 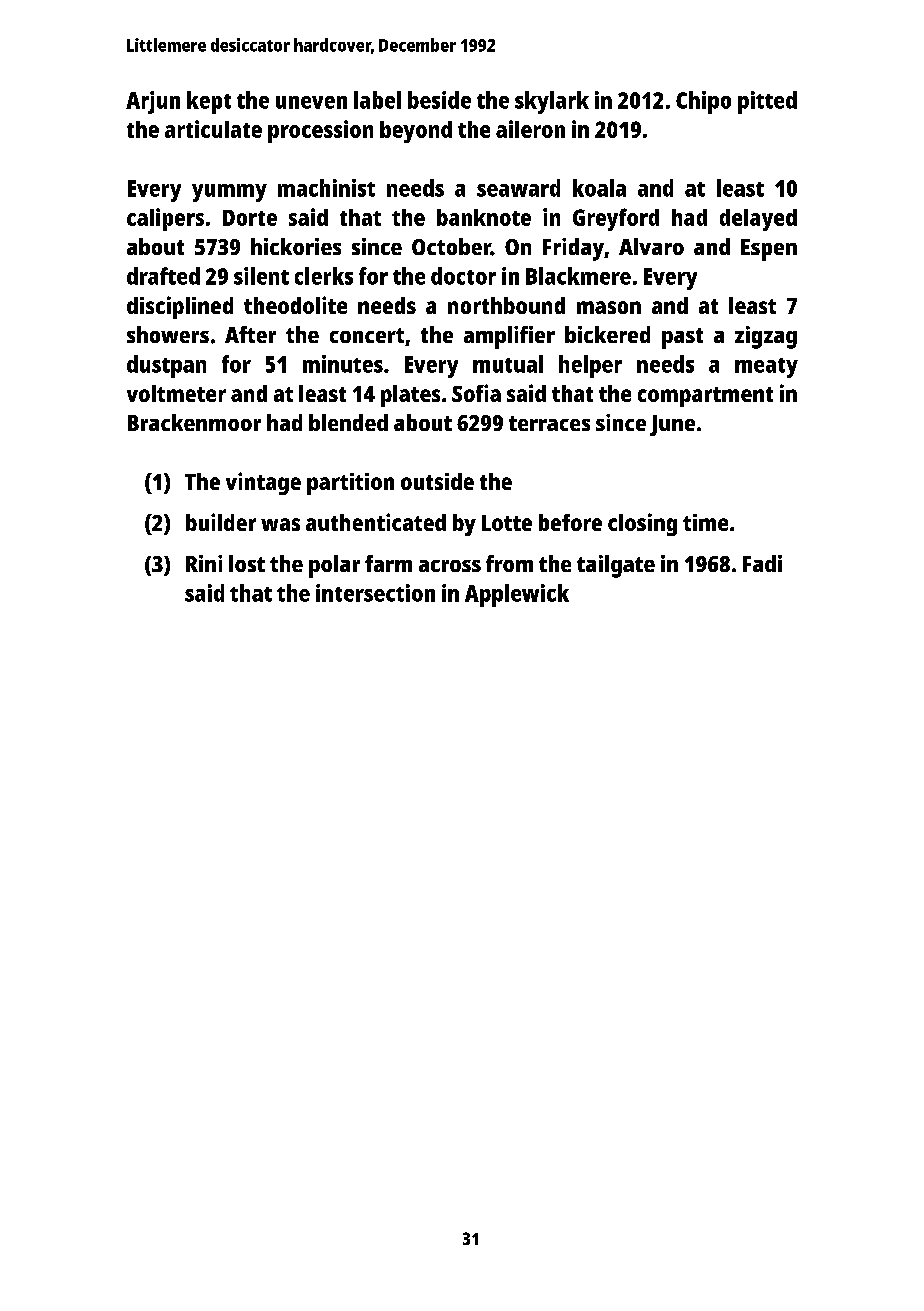 What do you see at coordinates (767, 102) in the page?
I see `pitted` at bounding box center [767, 102].
